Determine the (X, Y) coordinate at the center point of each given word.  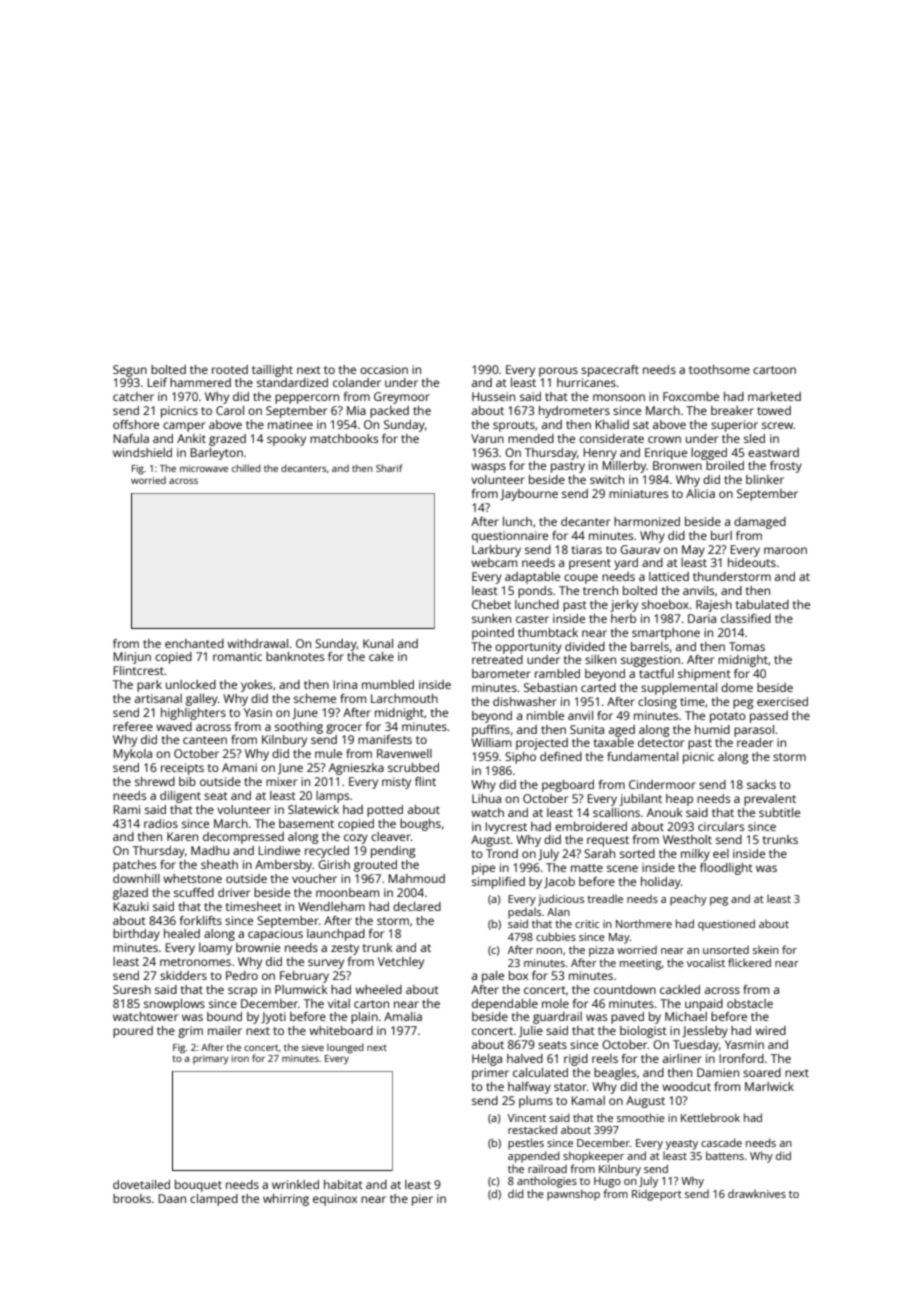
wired (770, 1030)
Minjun (132, 658)
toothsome (719, 369)
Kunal (378, 643)
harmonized (647, 521)
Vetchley (401, 963)
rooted (230, 369)
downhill (136, 878)
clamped (214, 1200)
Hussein (493, 396)
